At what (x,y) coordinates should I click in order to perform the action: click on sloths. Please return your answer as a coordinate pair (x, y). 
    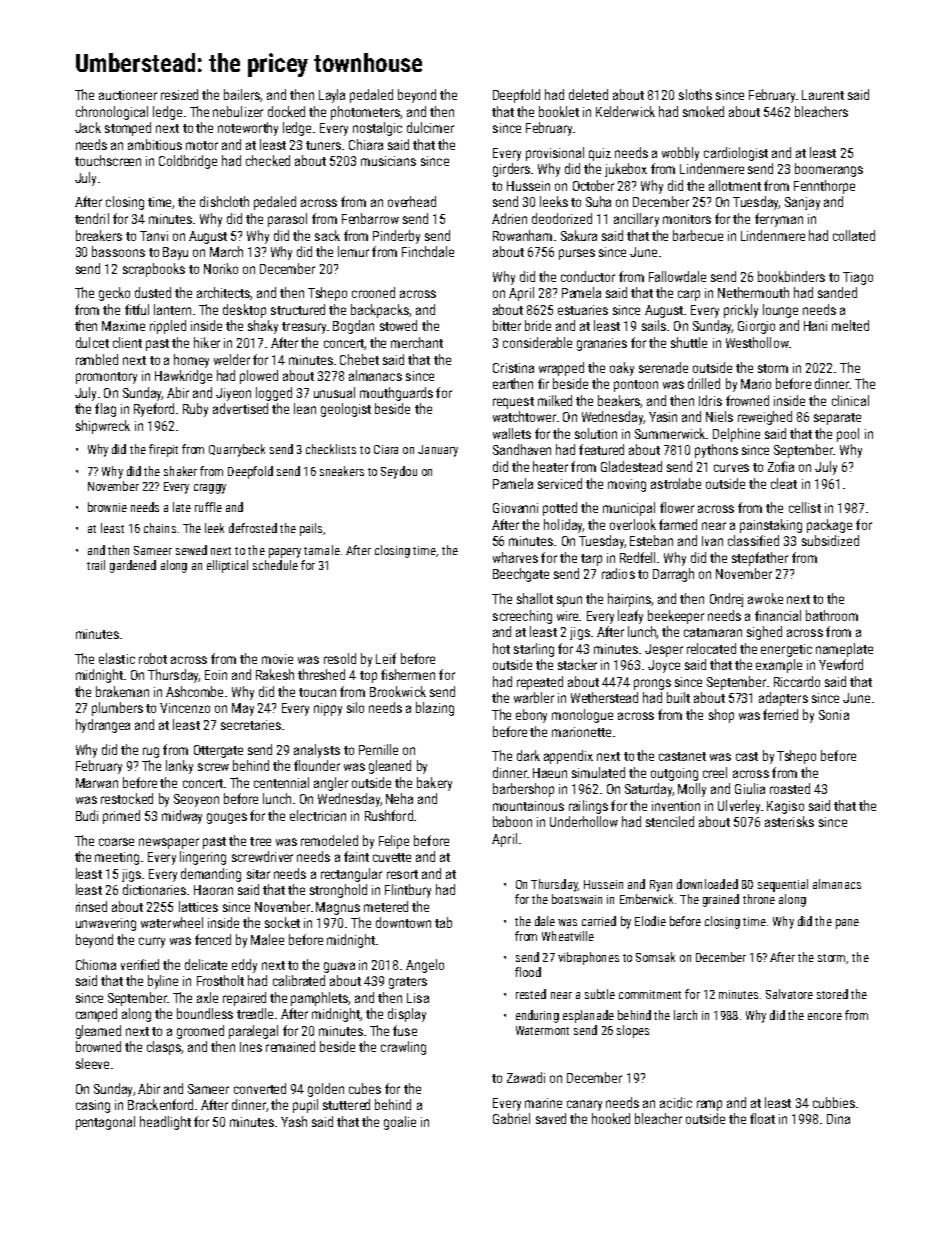
    Looking at the image, I should click on (695, 94).
